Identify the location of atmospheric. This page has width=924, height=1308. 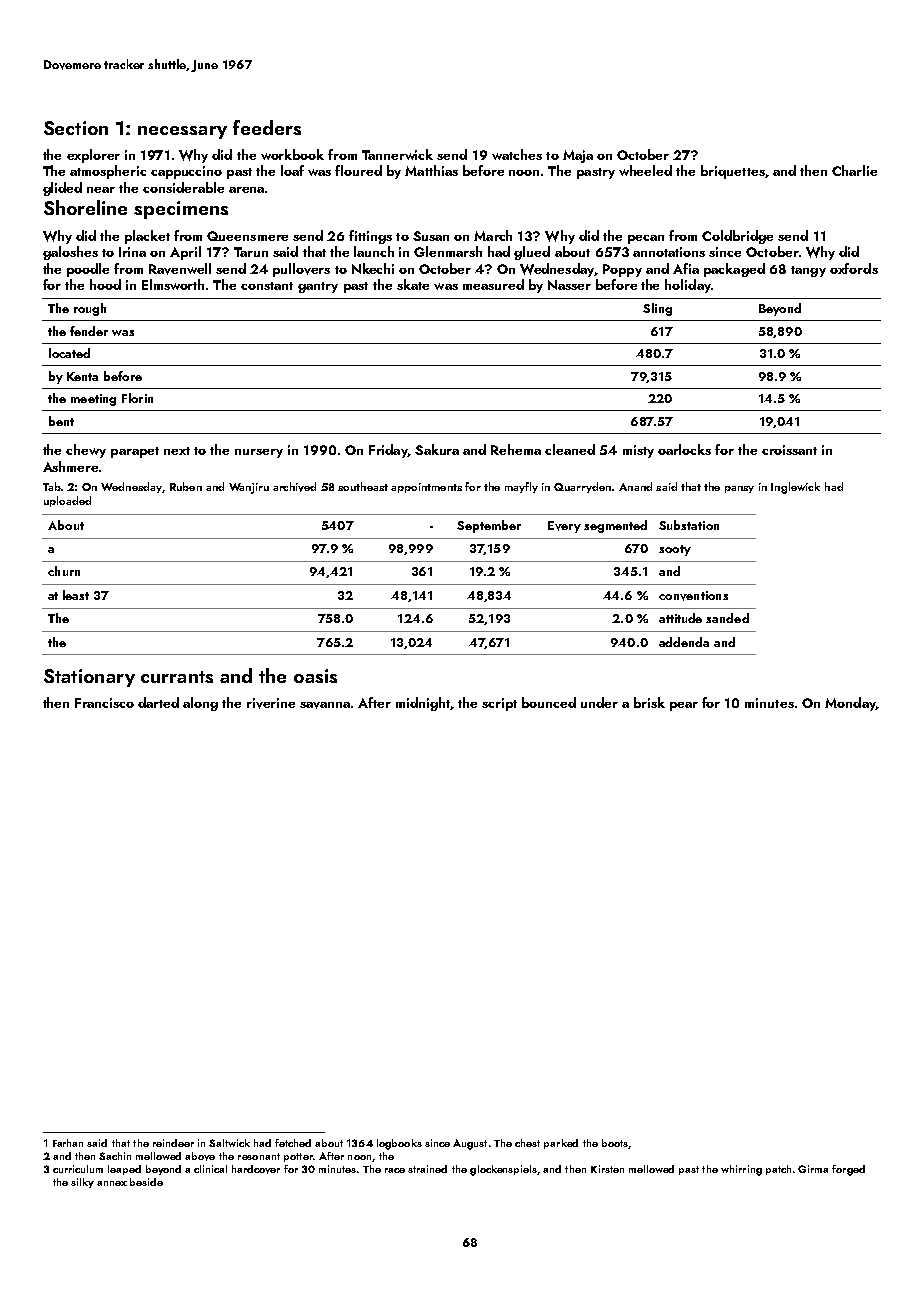
(108, 172).
